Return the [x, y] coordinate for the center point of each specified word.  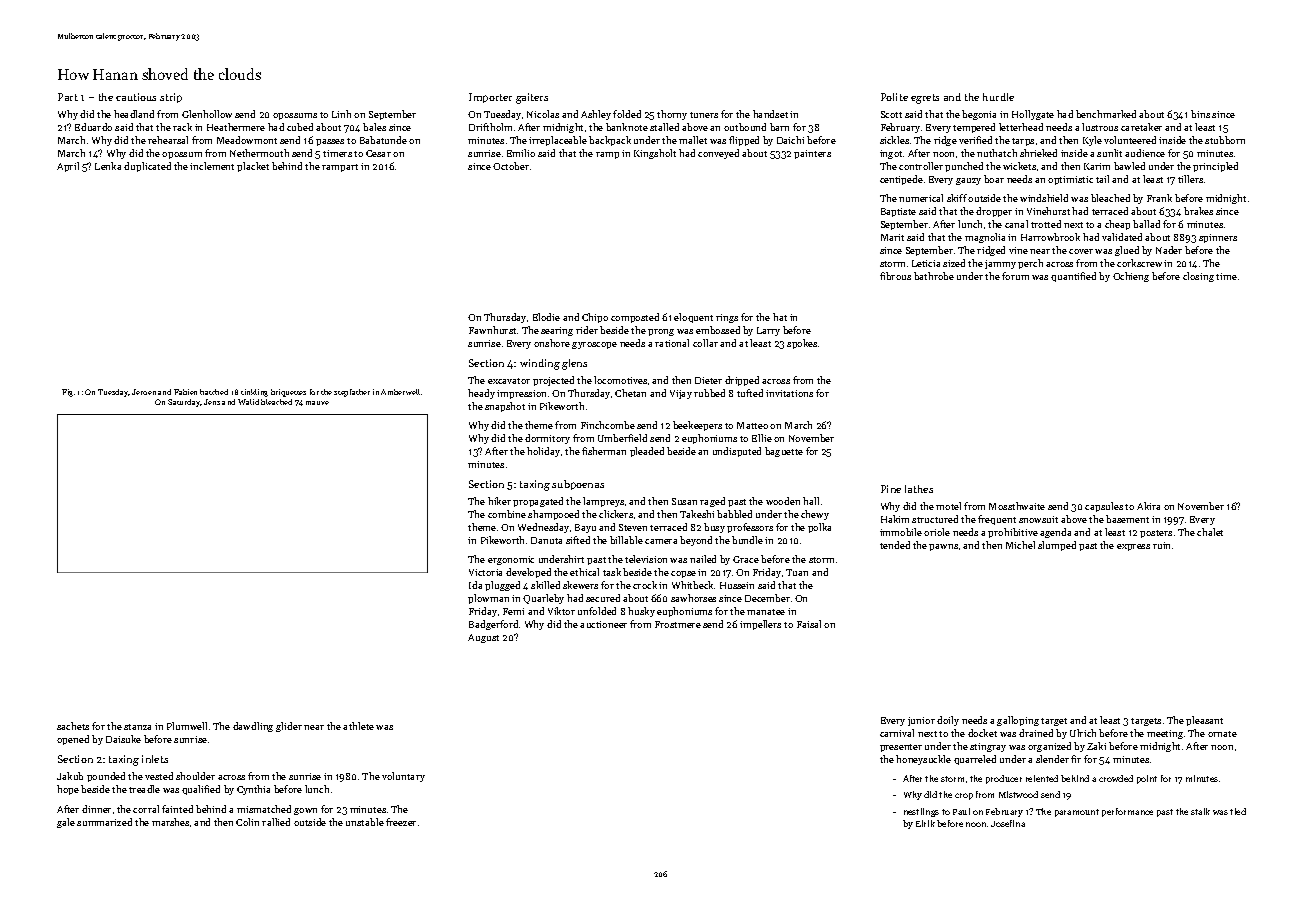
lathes [919, 489]
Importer [490, 98]
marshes [170, 822]
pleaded [647, 452]
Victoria [485, 572]
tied [1238, 811]
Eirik [925, 823]
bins [1200, 114]
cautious [136, 97]
